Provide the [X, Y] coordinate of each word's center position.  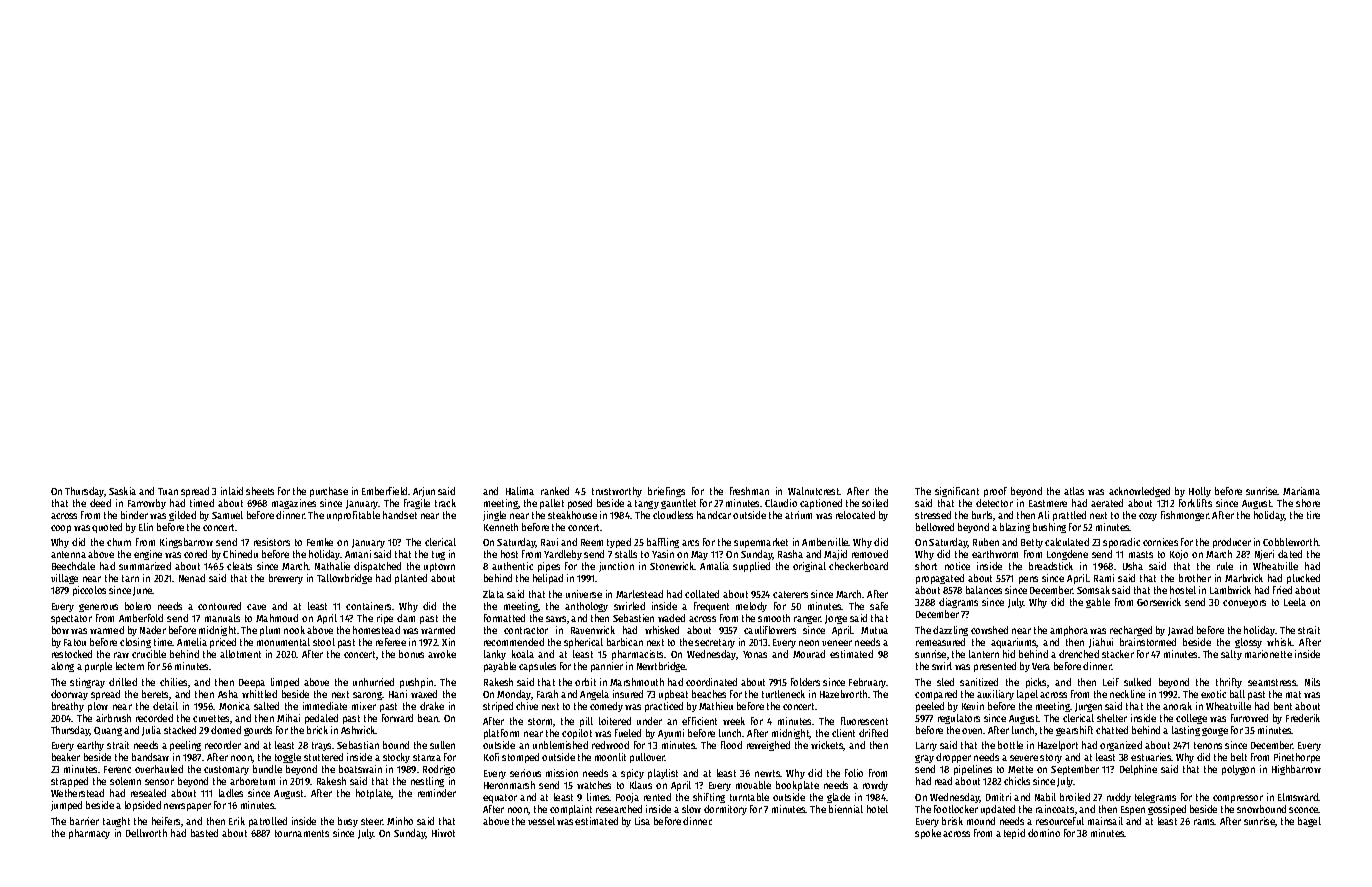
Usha [1133, 566]
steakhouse [572, 515]
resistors [272, 542]
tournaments [302, 833]
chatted [1112, 730]
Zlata [493, 594]
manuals [222, 618]
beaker [66, 757]
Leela [1295, 602]
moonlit [610, 757]
